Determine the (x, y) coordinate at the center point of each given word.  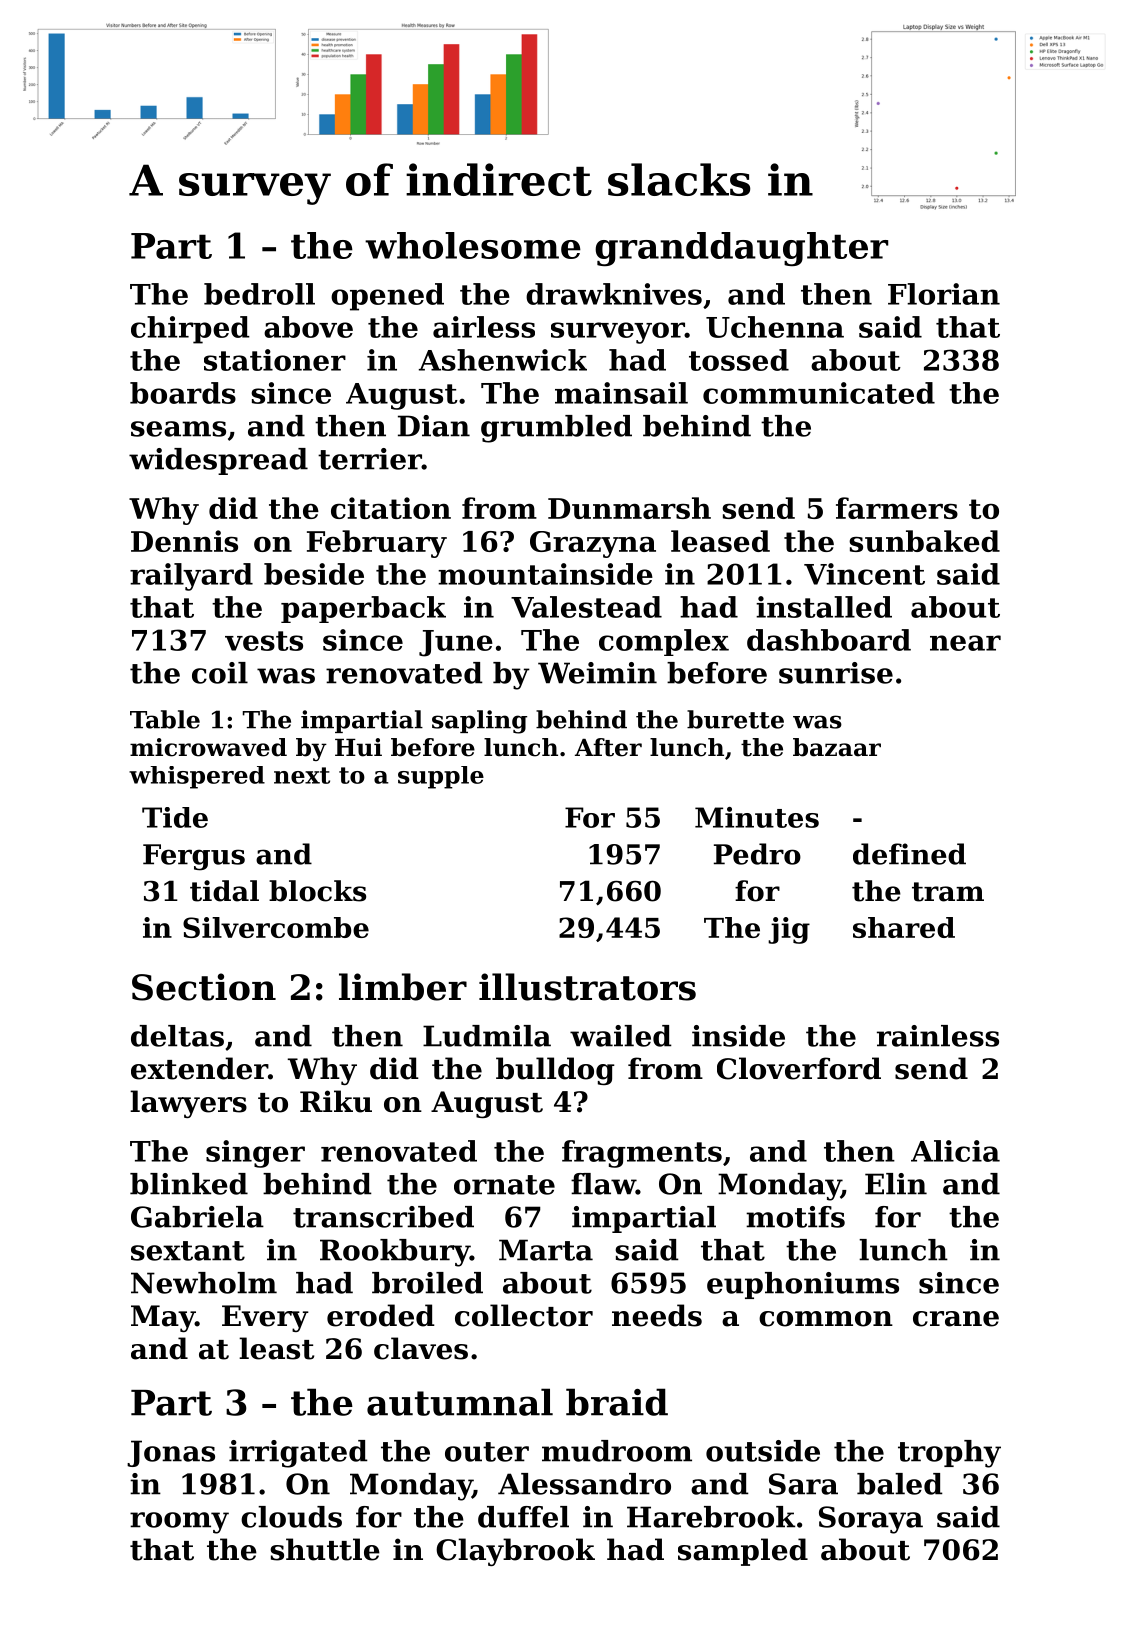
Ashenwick (503, 360)
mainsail (621, 393)
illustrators (587, 987)
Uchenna (775, 327)
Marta (546, 1250)
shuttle (325, 1549)
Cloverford (799, 1068)
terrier (370, 459)
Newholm (204, 1283)
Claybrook (515, 1552)
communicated (819, 393)
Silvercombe (276, 927)
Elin (896, 1184)
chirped (190, 330)
